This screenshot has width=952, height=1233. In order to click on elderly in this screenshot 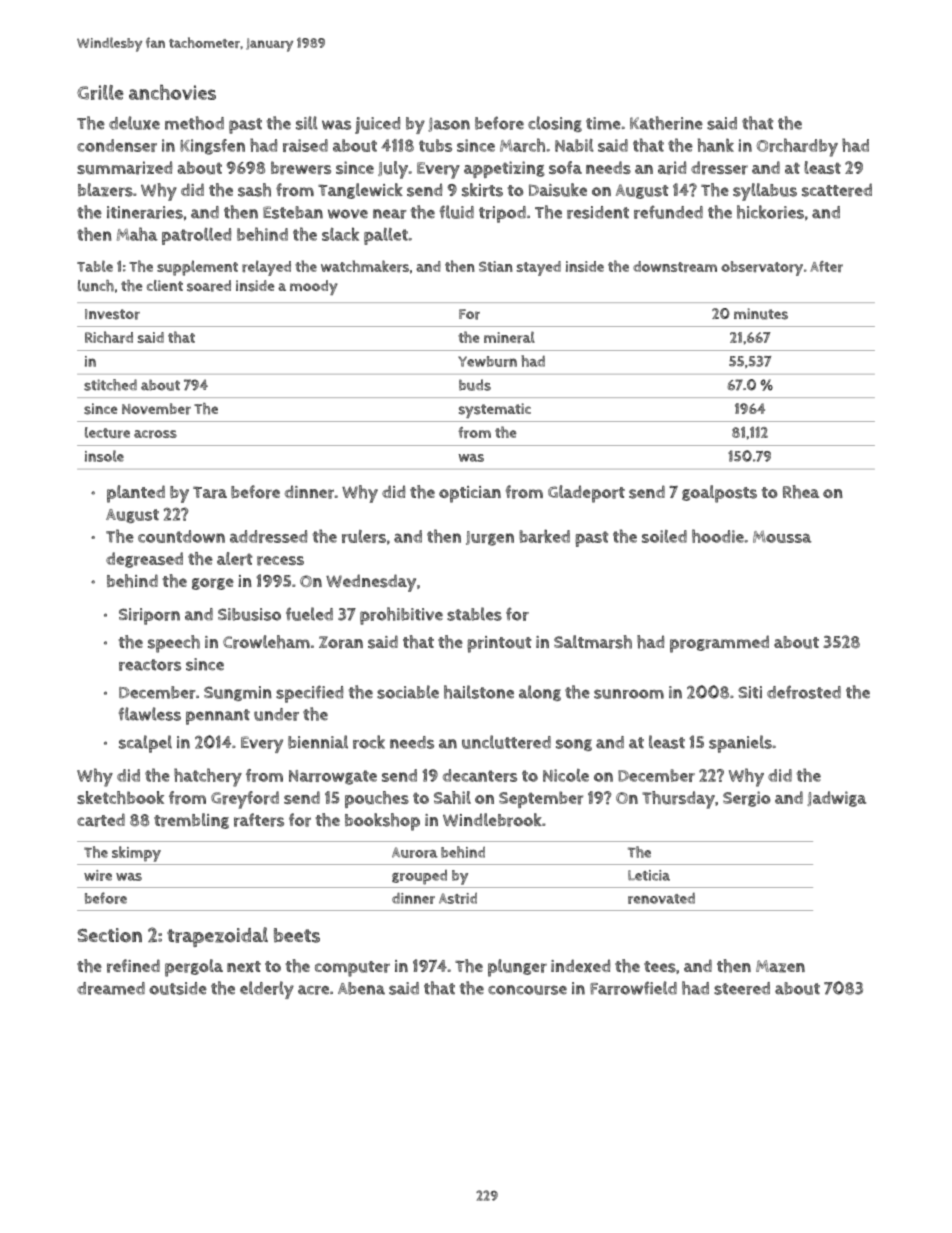, I will do `click(267, 990)`.
